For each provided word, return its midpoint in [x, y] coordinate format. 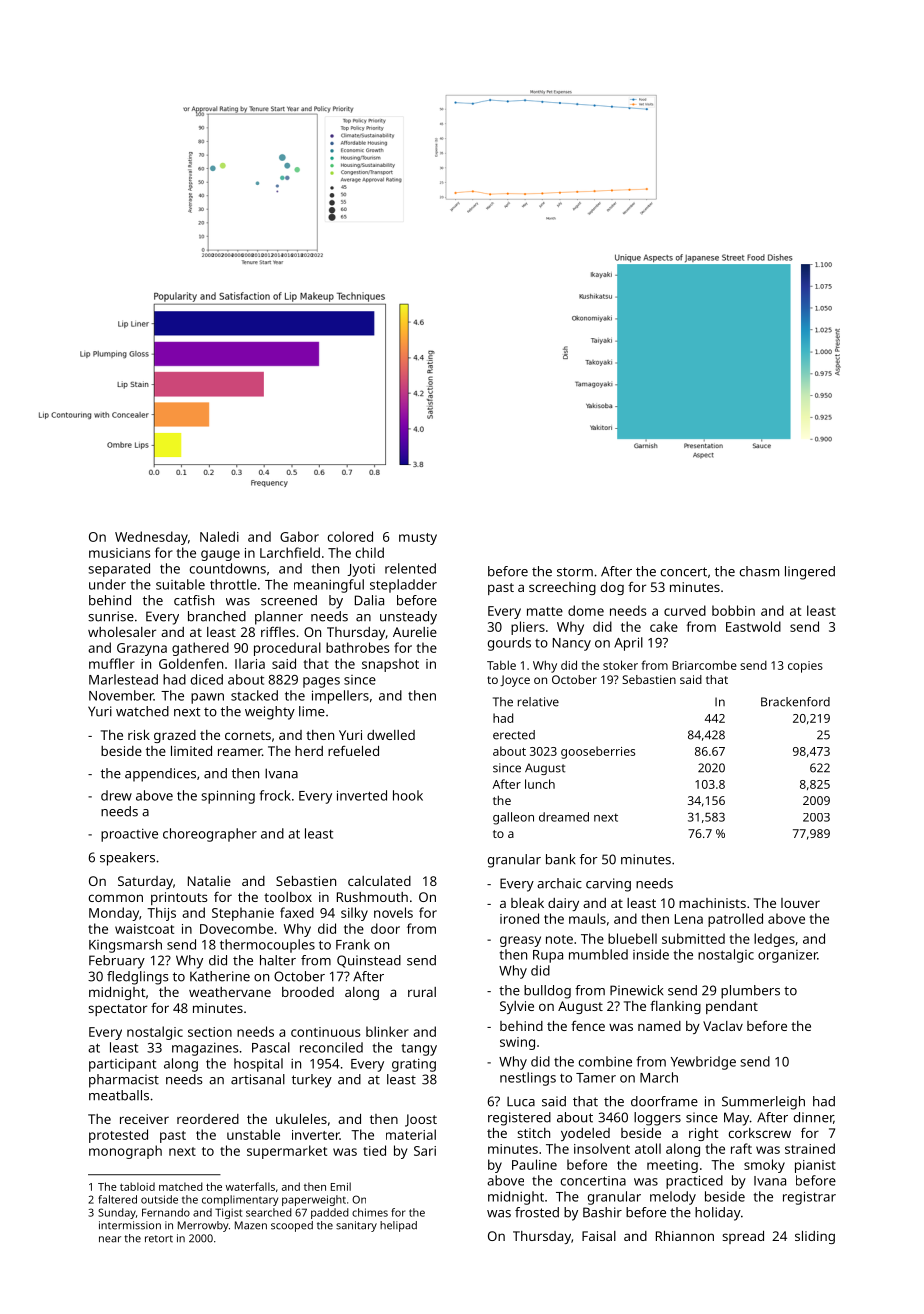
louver [800, 903]
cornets [248, 735]
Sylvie [517, 1007]
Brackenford [795, 702]
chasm [759, 571]
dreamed [564, 817]
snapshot [390, 665]
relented [410, 568]
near [110, 1239]
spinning [228, 797]
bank [560, 859]
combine [605, 1061]
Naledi [219, 536]
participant [122, 1065]
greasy [520, 941]
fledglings [138, 978]
